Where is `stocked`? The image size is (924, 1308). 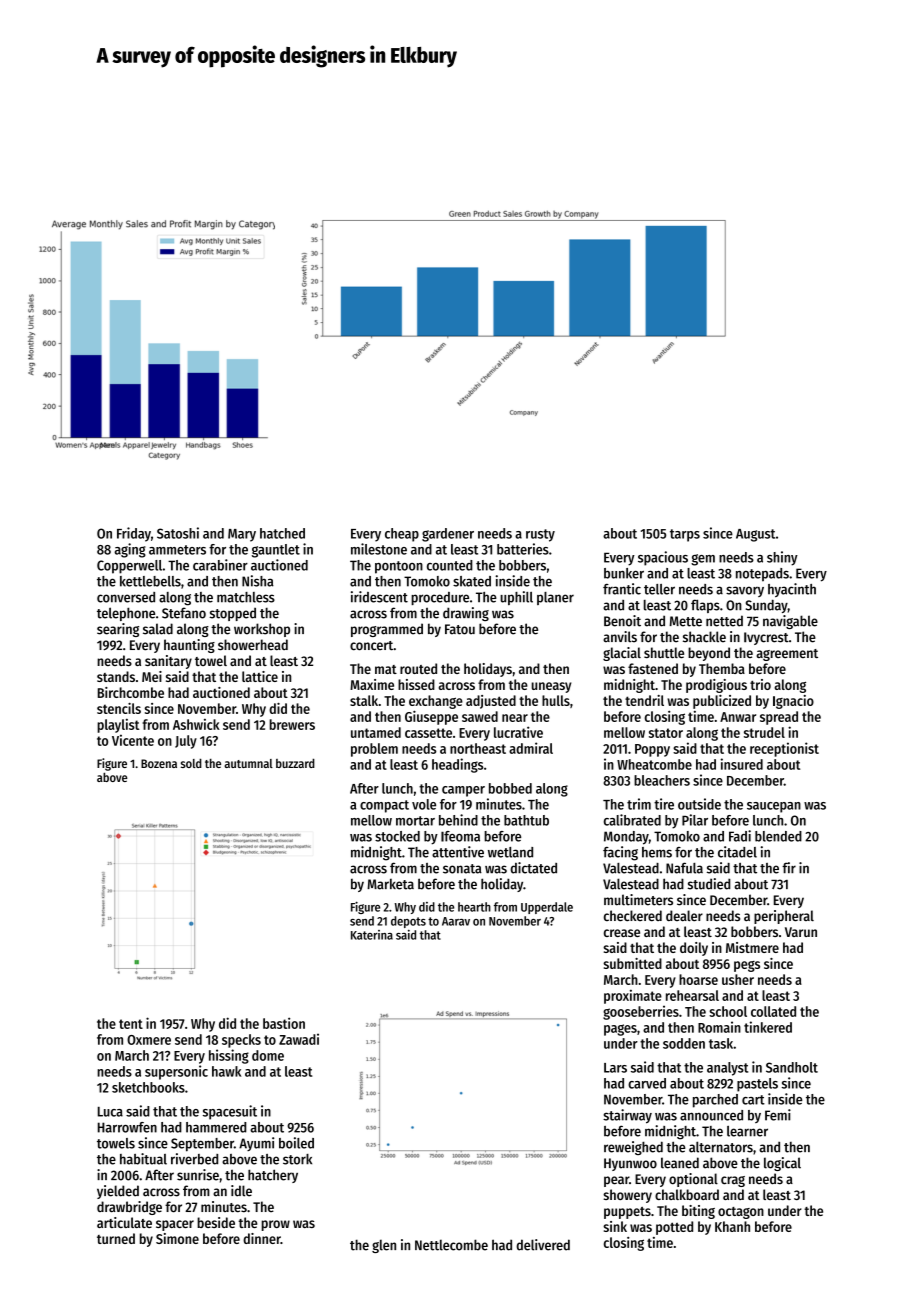 stocked is located at coordinates (397, 836).
